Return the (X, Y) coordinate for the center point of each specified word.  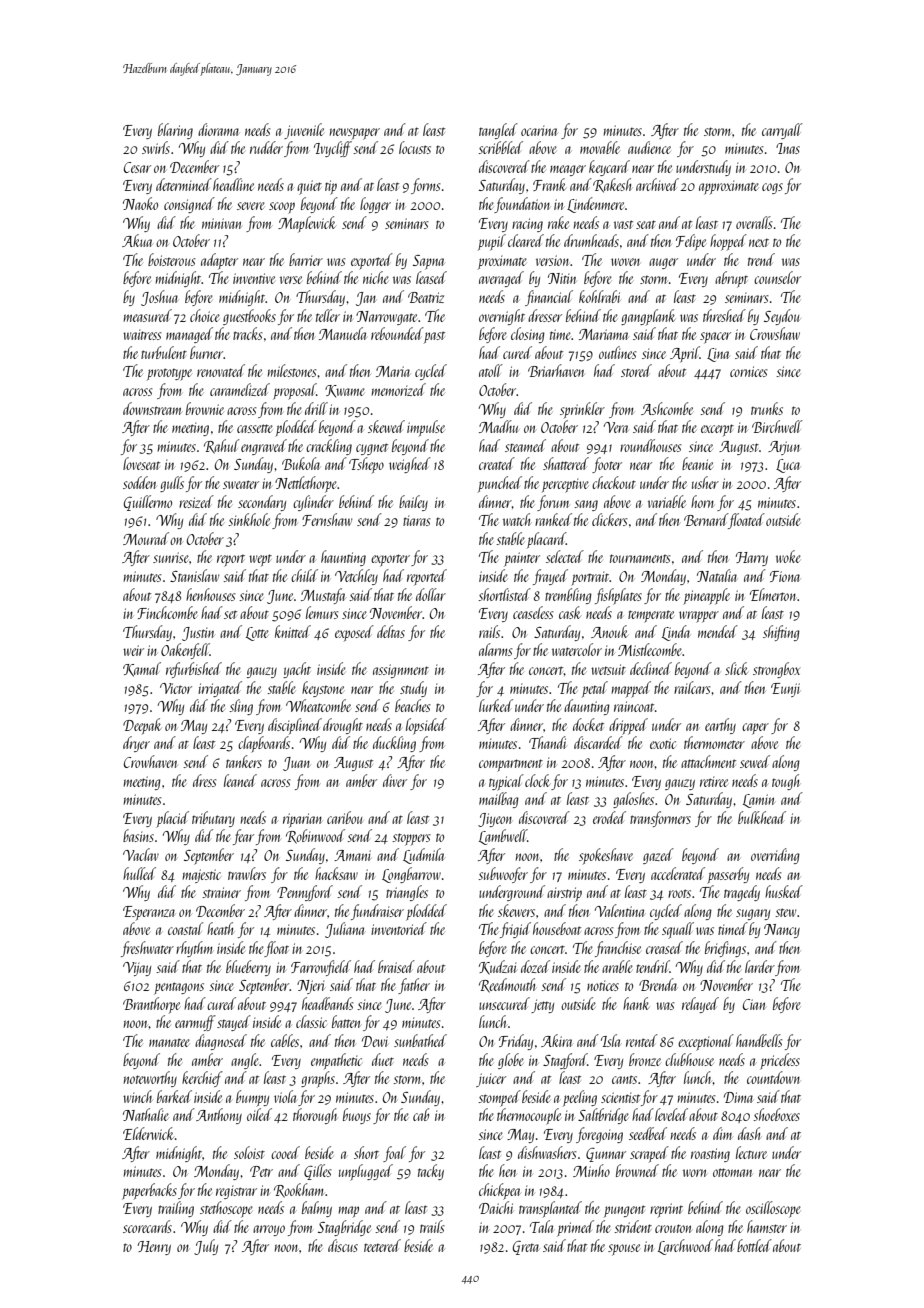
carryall (782, 131)
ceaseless (533, 612)
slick (736, 668)
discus (343, 1245)
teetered (382, 1245)
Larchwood (685, 1247)
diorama (218, 129)
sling (241, 707)
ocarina (539, 131)
